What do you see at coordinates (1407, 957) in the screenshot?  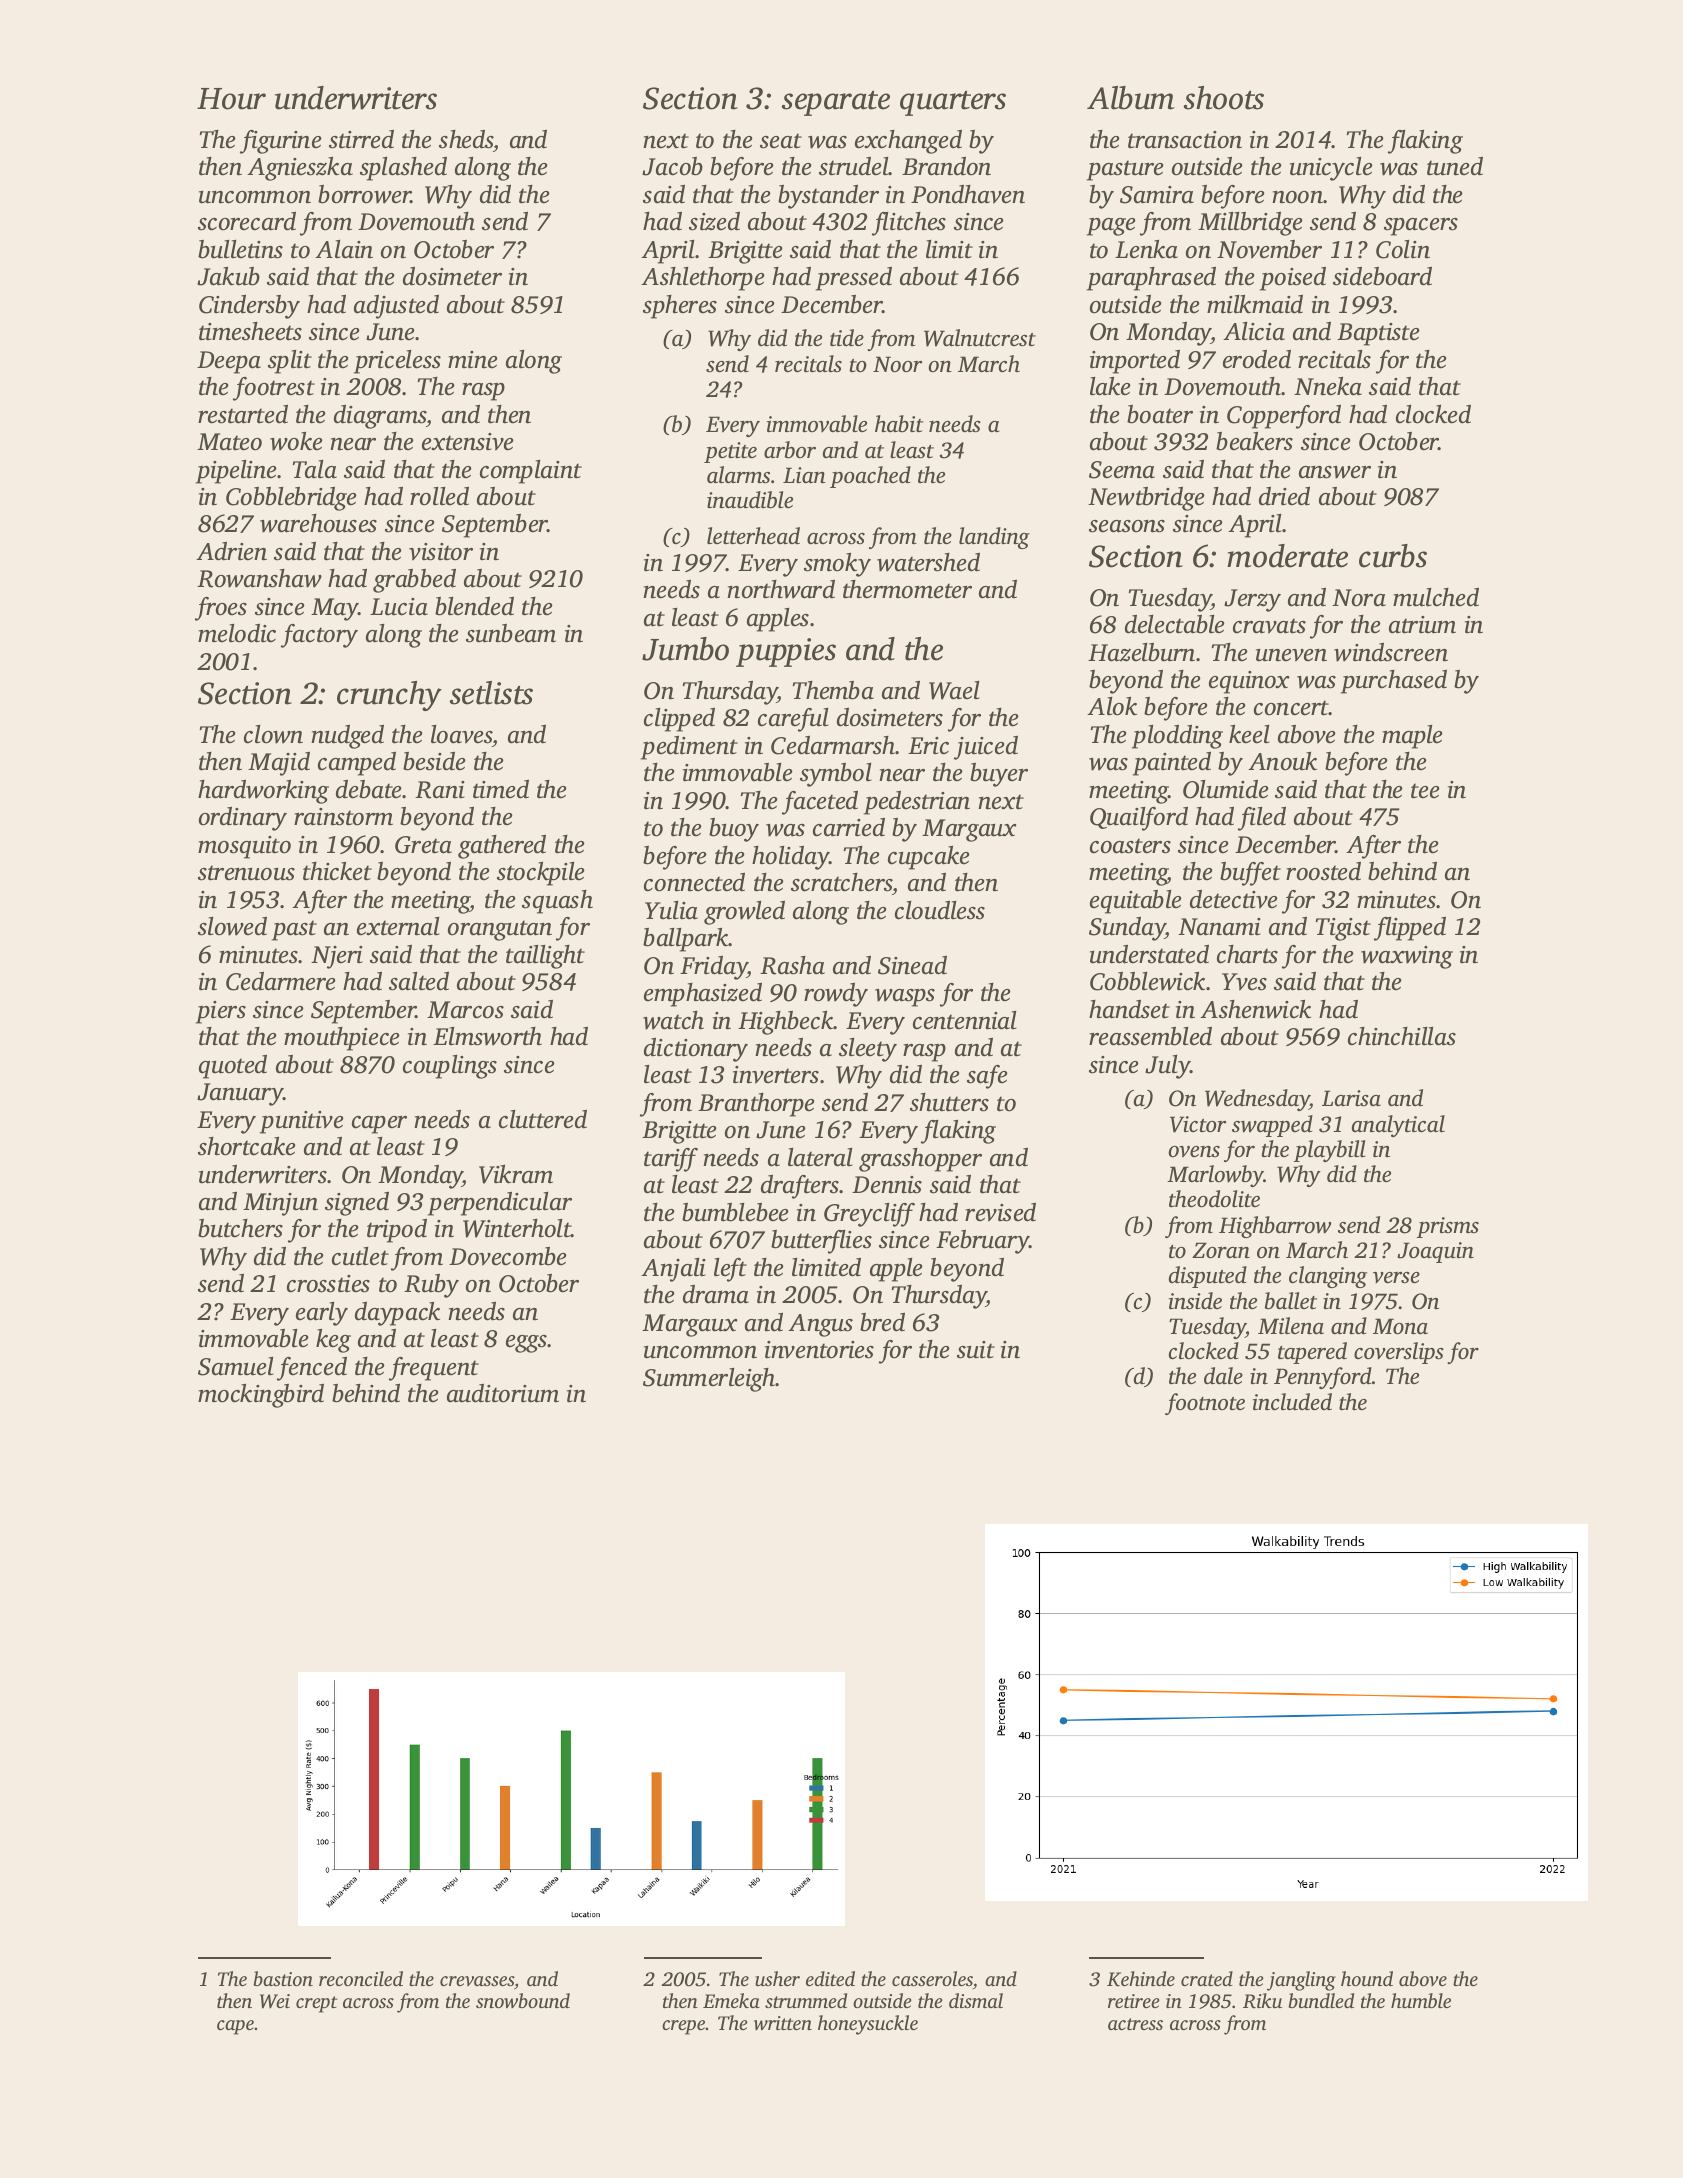 I see `waxwing` at bounding box center [1407, 957].
